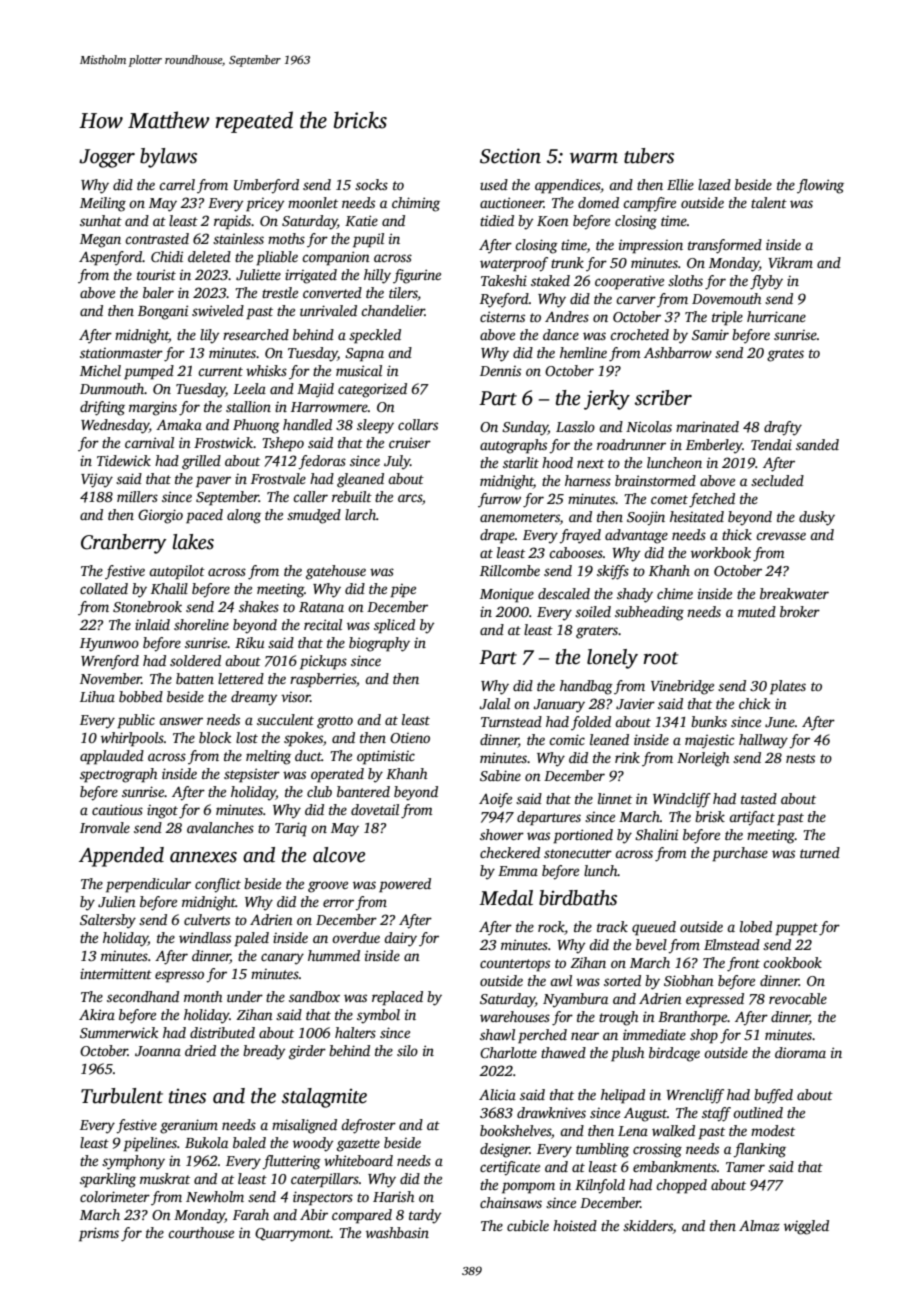 The height and width of the document is (1308, 924). What do you see at coordinates (512, 202) in the document?
I see `auctioneer` at bounding box center [512, 202].
